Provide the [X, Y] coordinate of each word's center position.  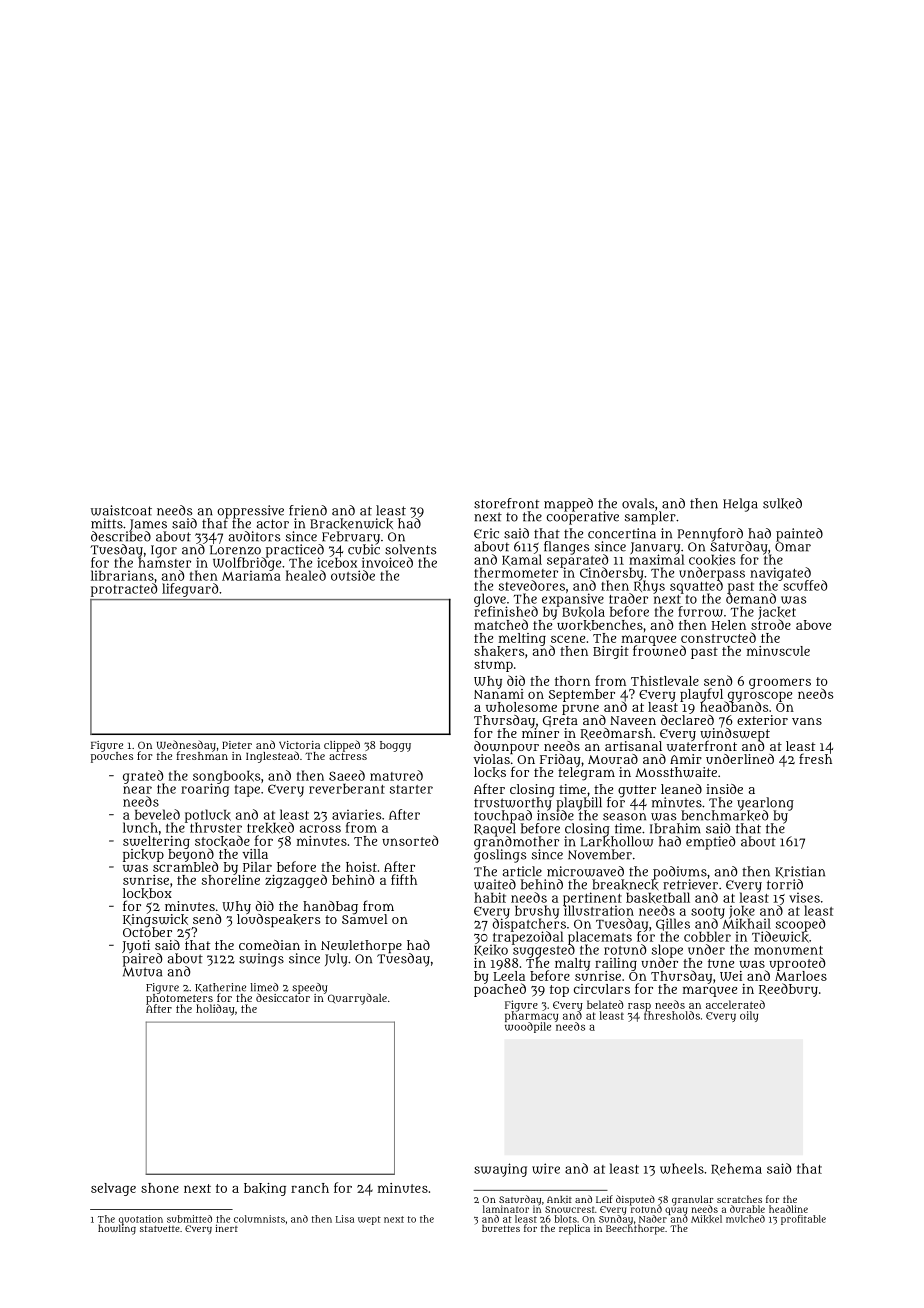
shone [160, 1188]
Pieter [237, 745]
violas [491, 759]
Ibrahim [675, 828]
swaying [500, 1170]
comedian [269, 945]
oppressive [250, 511]
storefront [506, 503]
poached [500, 990]
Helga [740, 505]
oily [749, 1016]
